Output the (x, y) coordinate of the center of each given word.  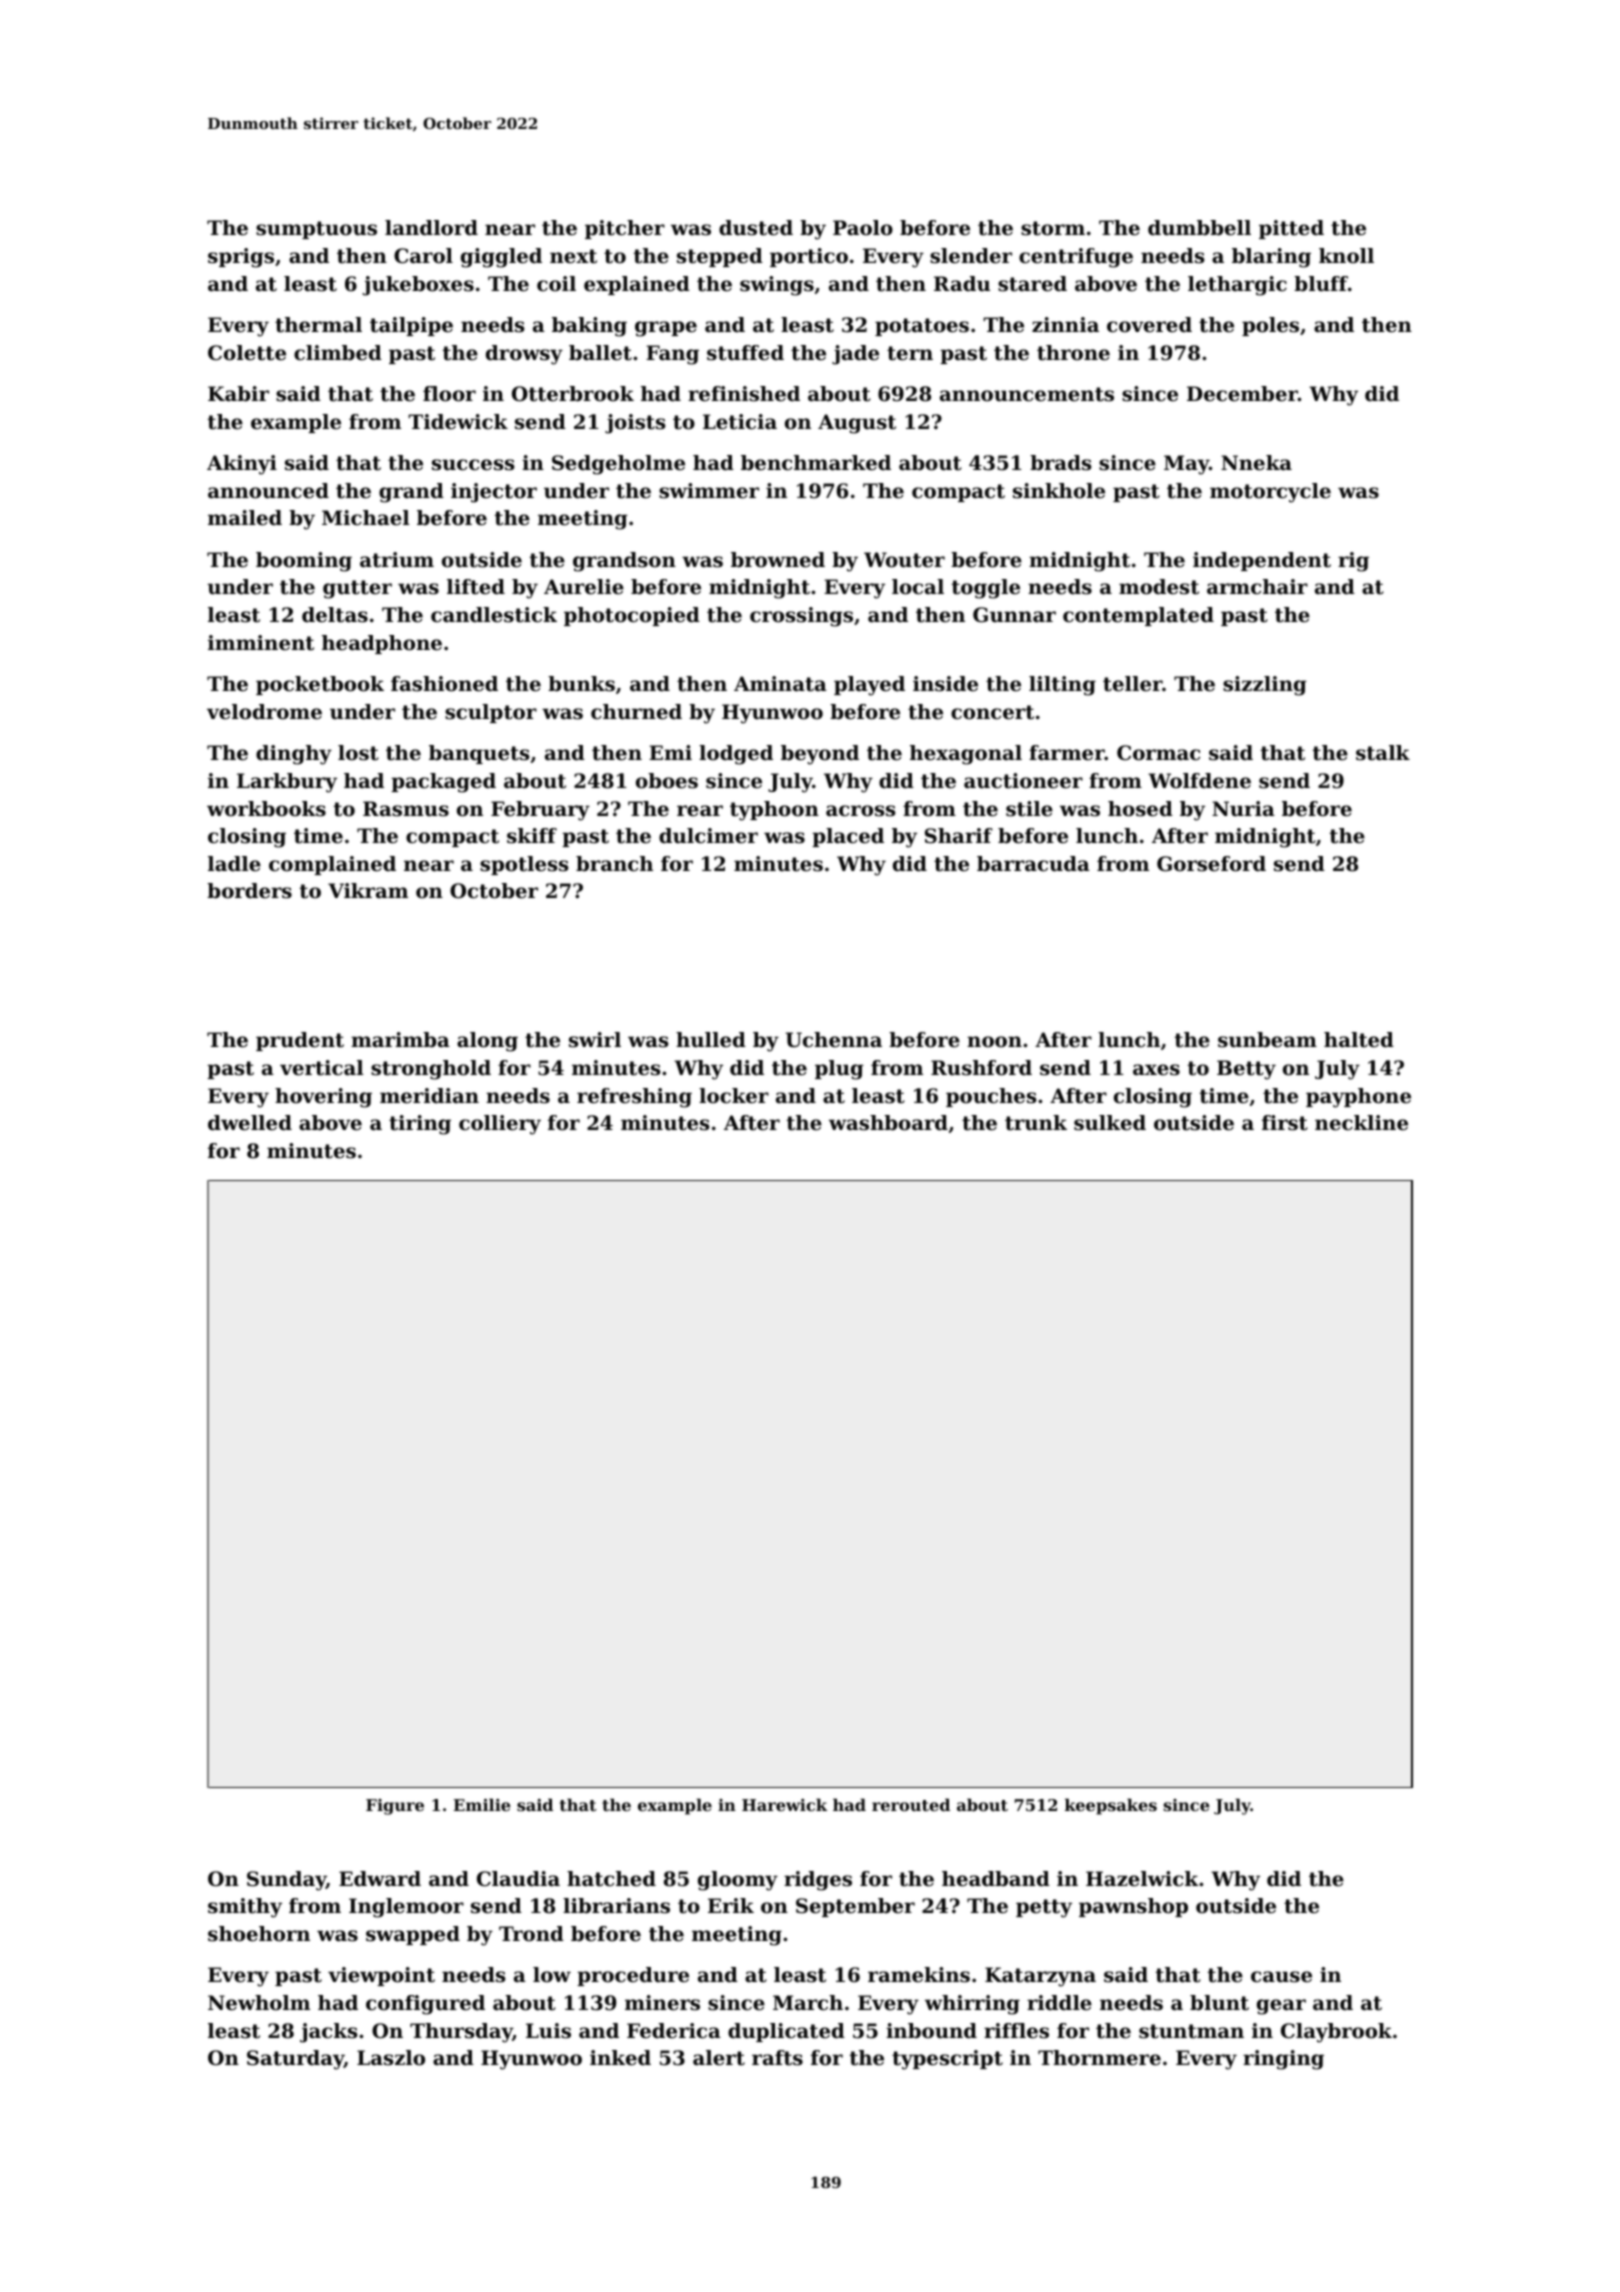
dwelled (250, 1123)
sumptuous (316, 230)
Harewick (784, 1804)
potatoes (922, 327)
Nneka (1256, 463)
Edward (380, 1879)
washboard (888, 1123)
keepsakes (1111, 1806)
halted (1359, 1040)
